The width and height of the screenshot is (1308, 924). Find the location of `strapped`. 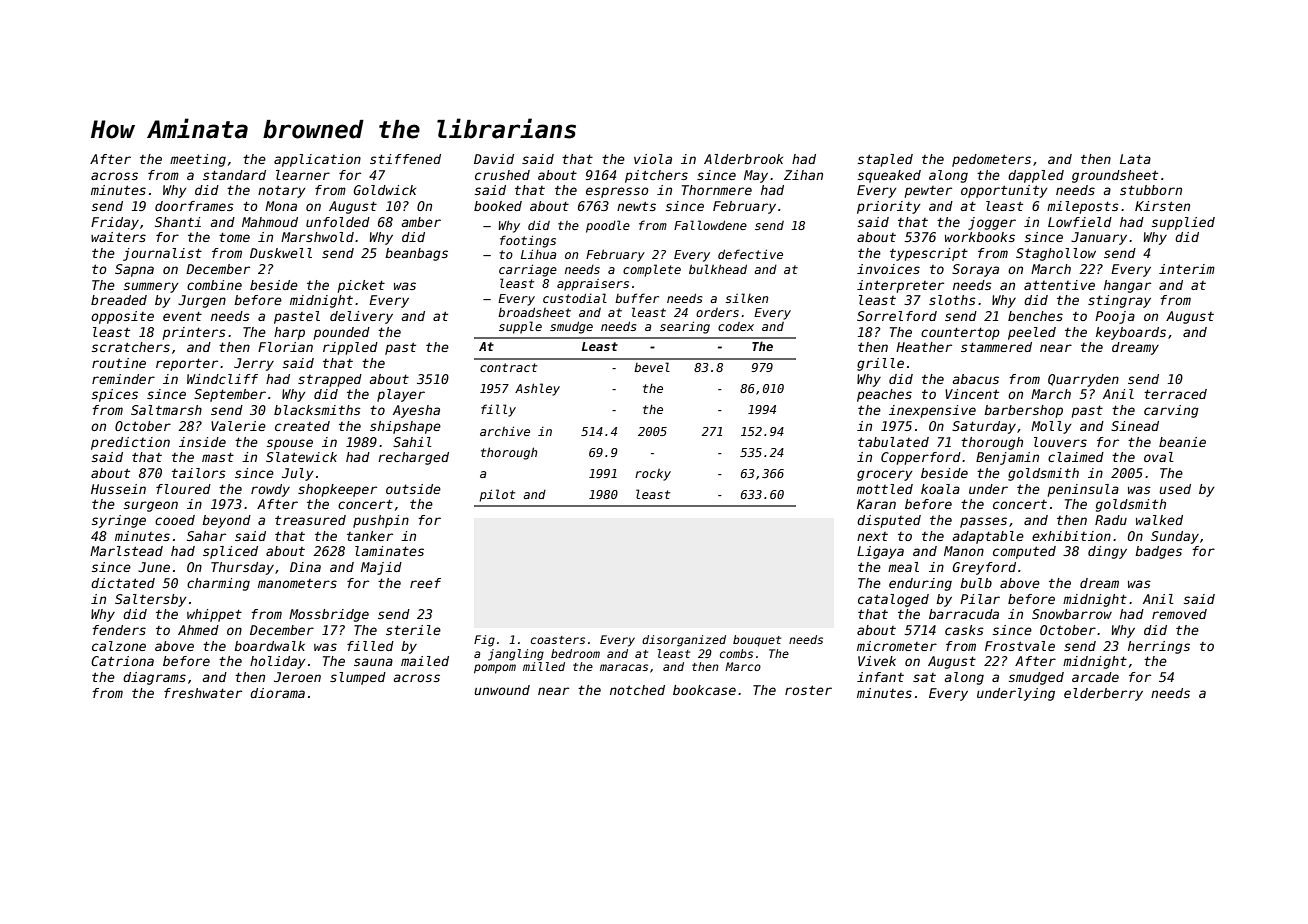

strapped is located at coordinates (330, 380).
